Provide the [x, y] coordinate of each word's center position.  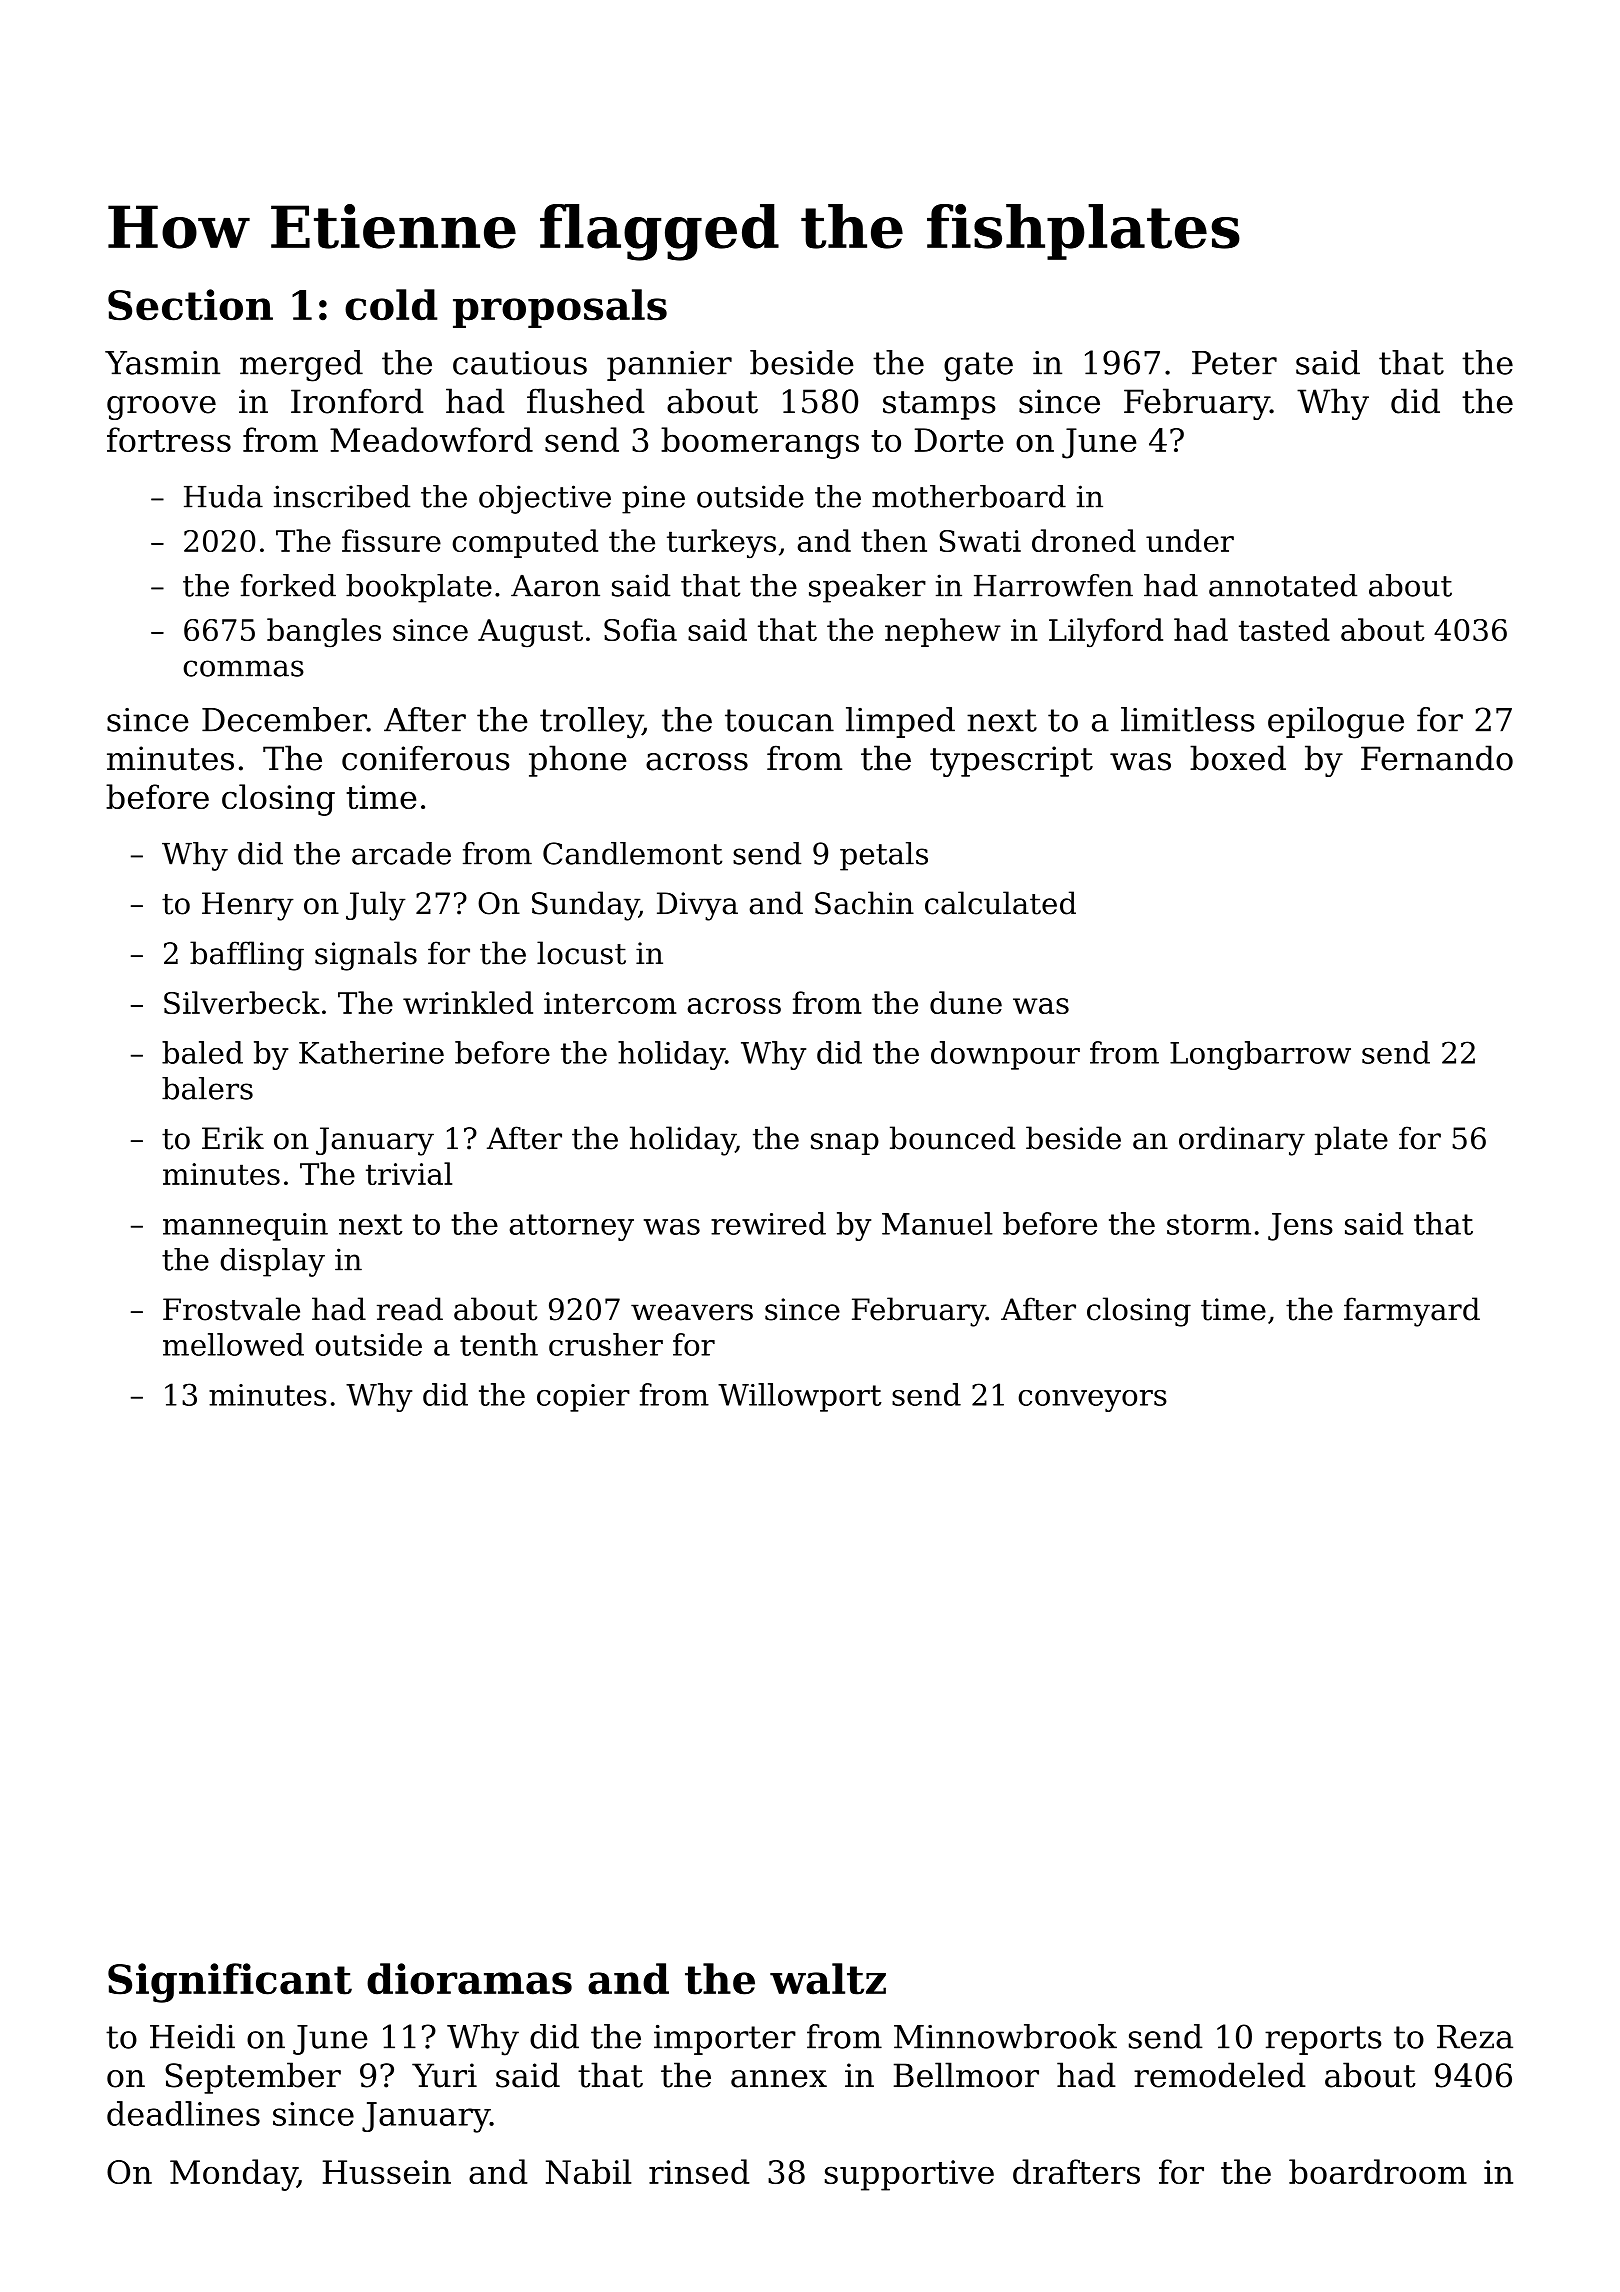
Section [190, 305]
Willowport [800, 1397]
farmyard [1412, 1312]
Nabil [589, 2171]
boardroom [1378, 2171]
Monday [233, 2175]
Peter [1234, 363]
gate [978, 367]
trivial [409, 1173]
